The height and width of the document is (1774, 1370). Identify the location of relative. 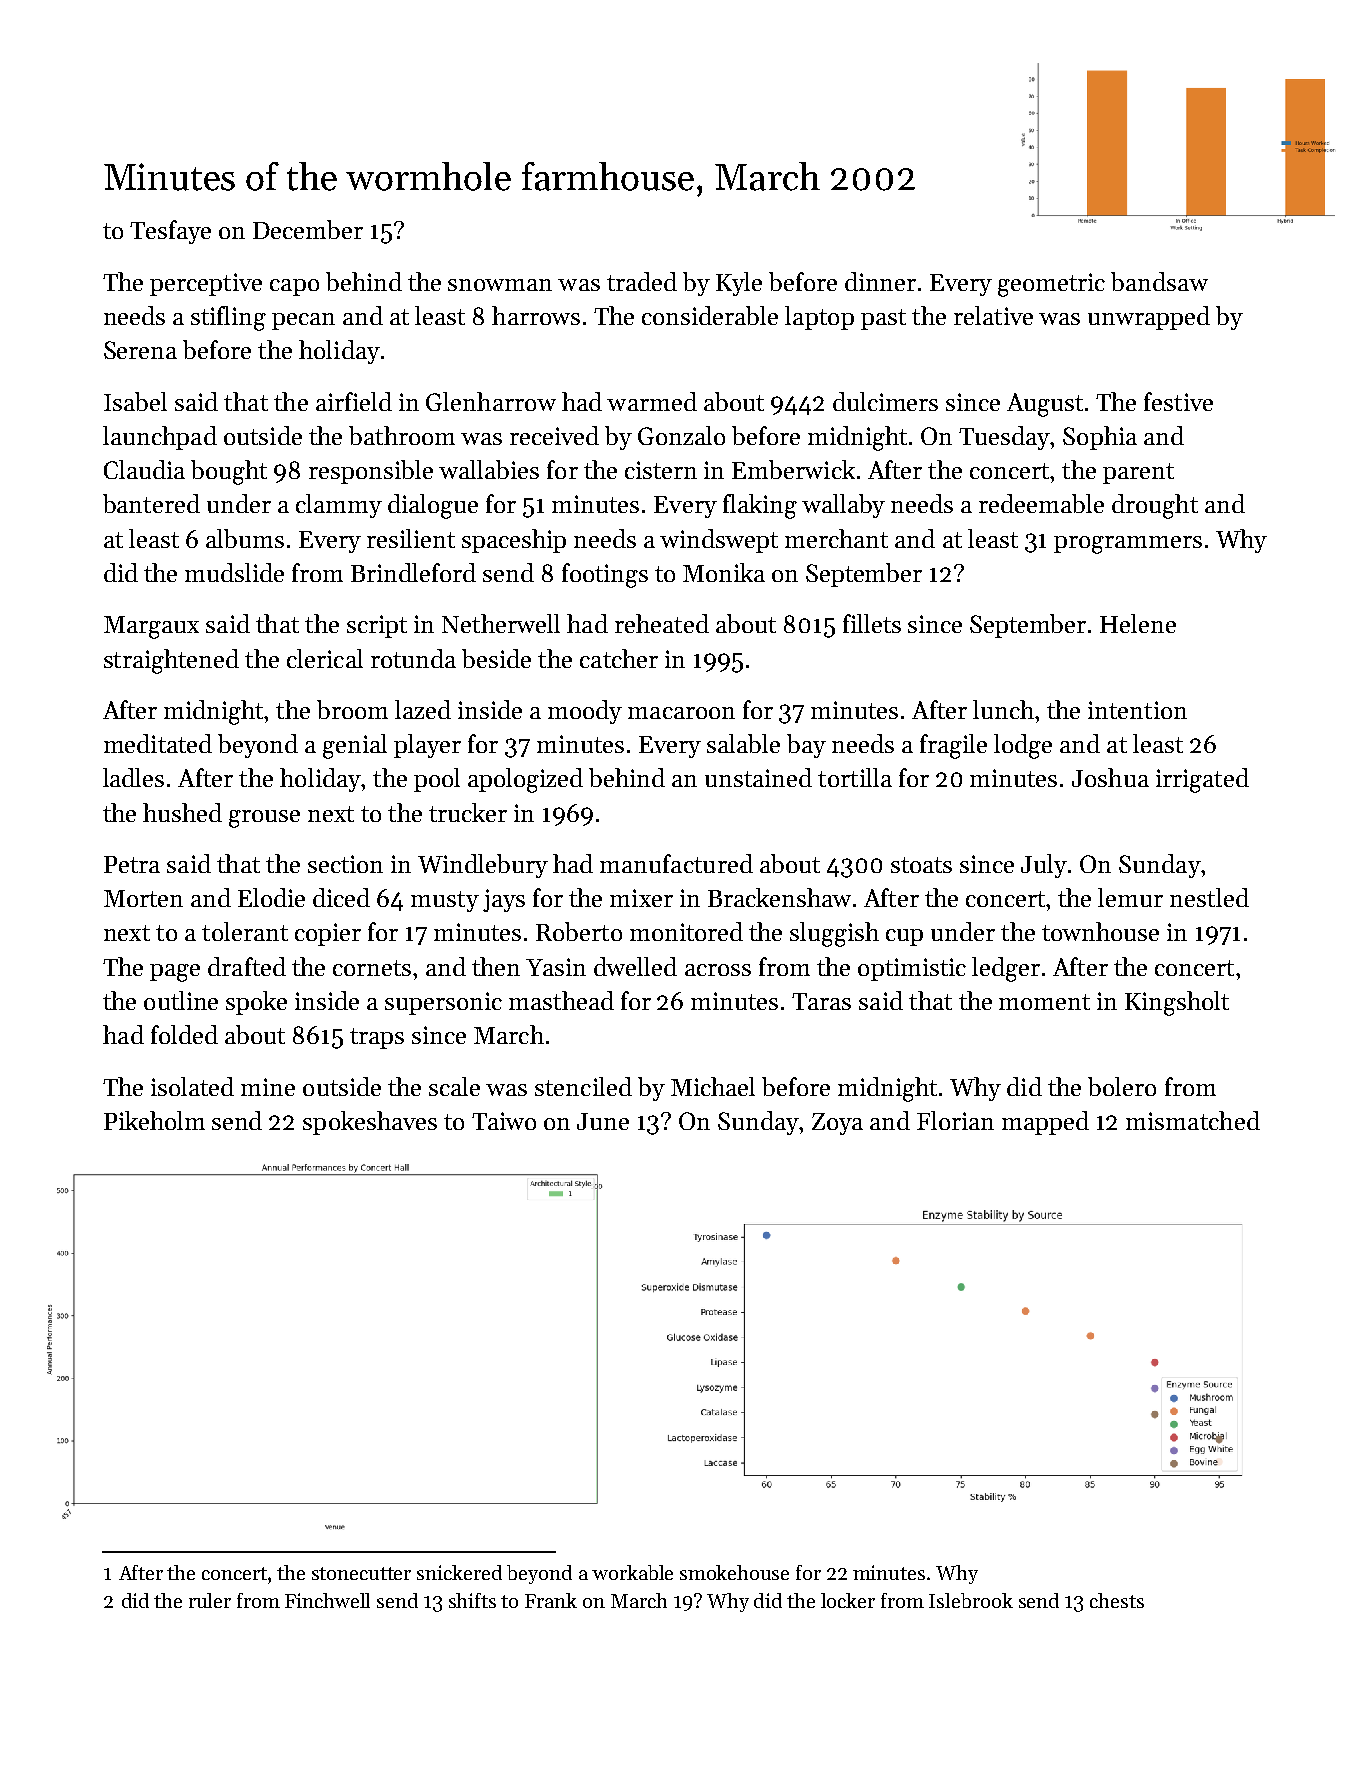
(993, 315).
